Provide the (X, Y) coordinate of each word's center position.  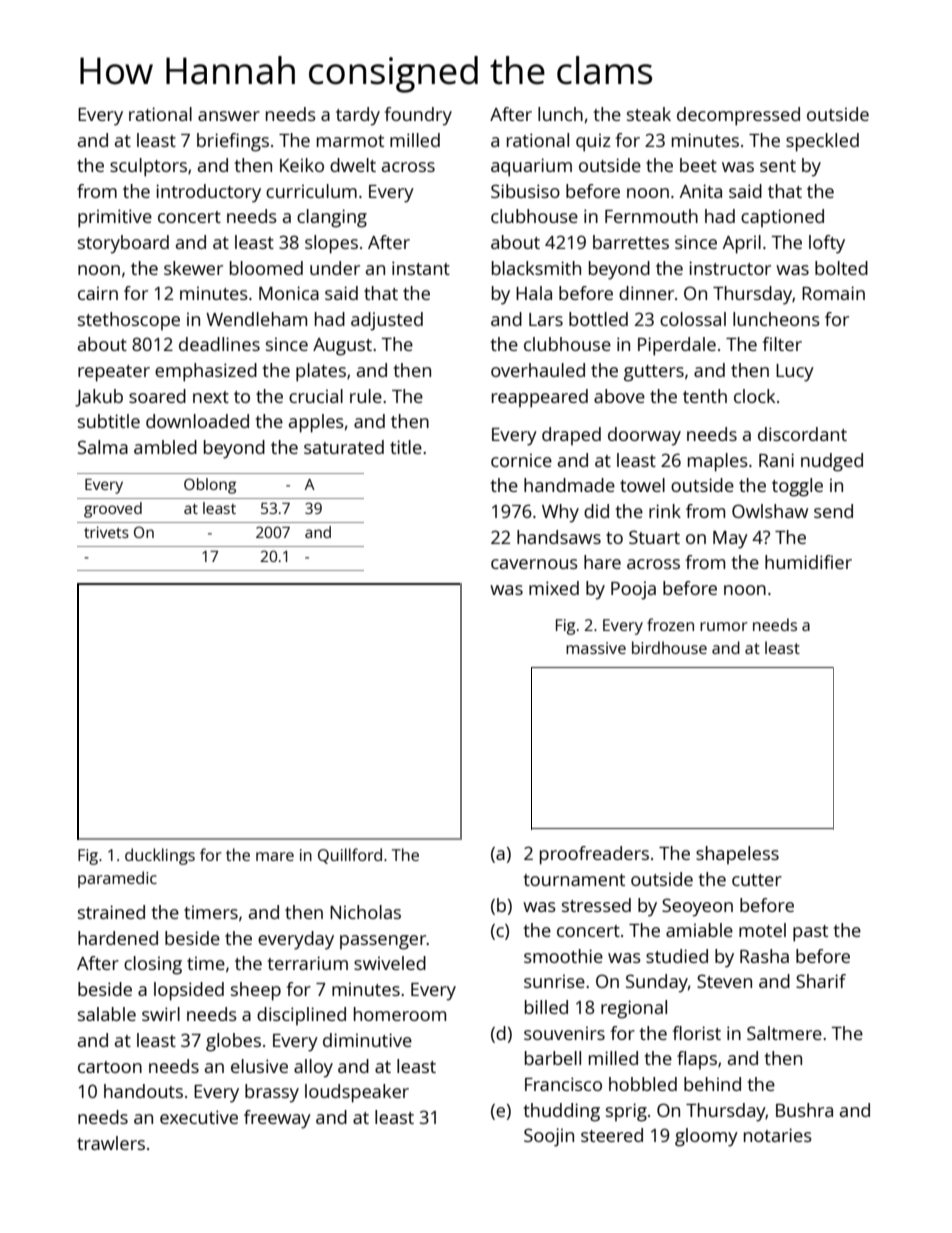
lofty (827, 244)
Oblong (210, 486)
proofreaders (594, 855)
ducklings (160, 856)
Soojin (549, 1137)
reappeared (540, 398)
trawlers (111, 1143)
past (810, 933)
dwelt (353, 165)
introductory (208, 193)
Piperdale (677, 346)
